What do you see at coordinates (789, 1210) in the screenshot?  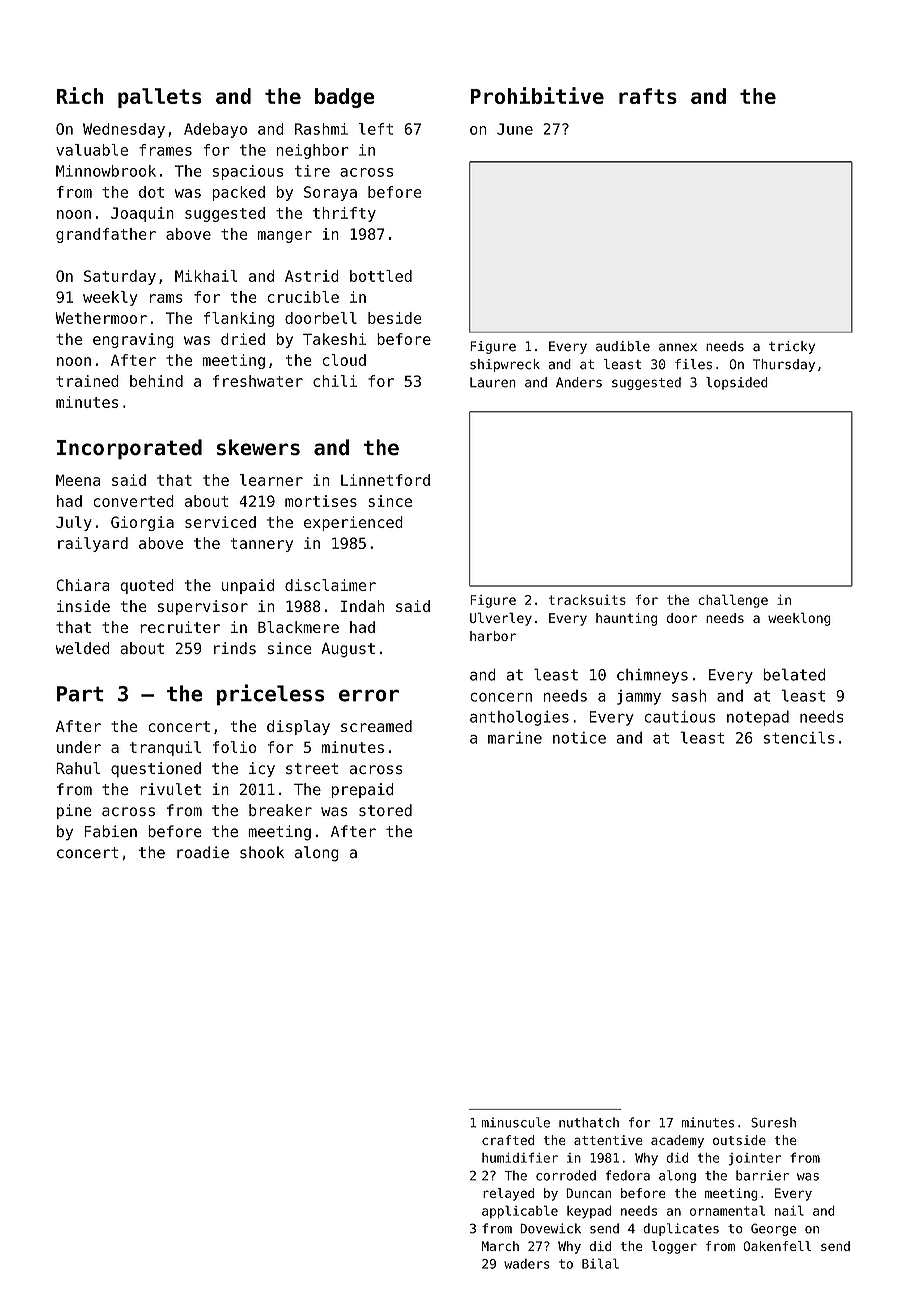 I see `nail` at bounding box center [789, 1210].
